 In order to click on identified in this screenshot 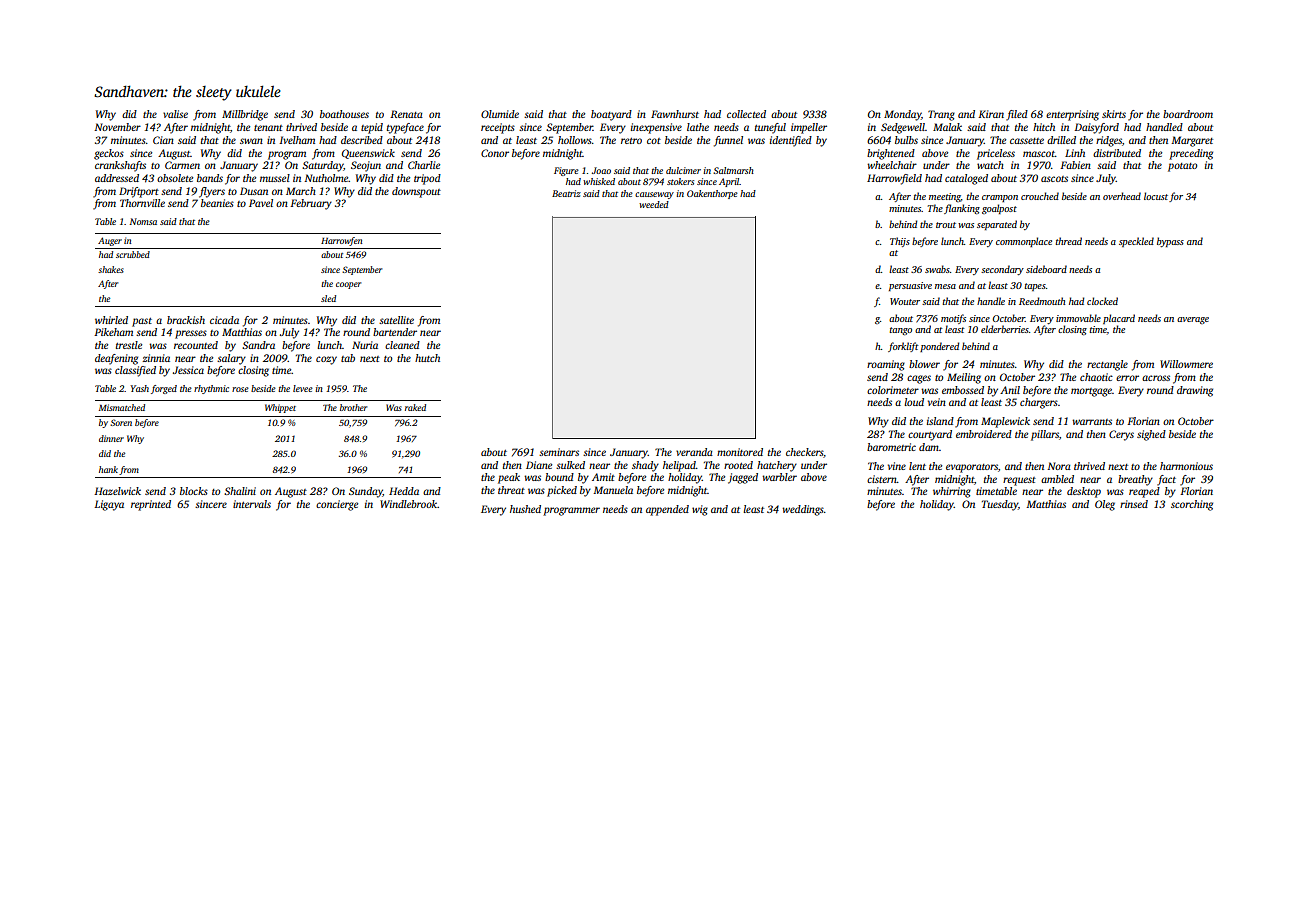, I will do `click(791, 141)`.
